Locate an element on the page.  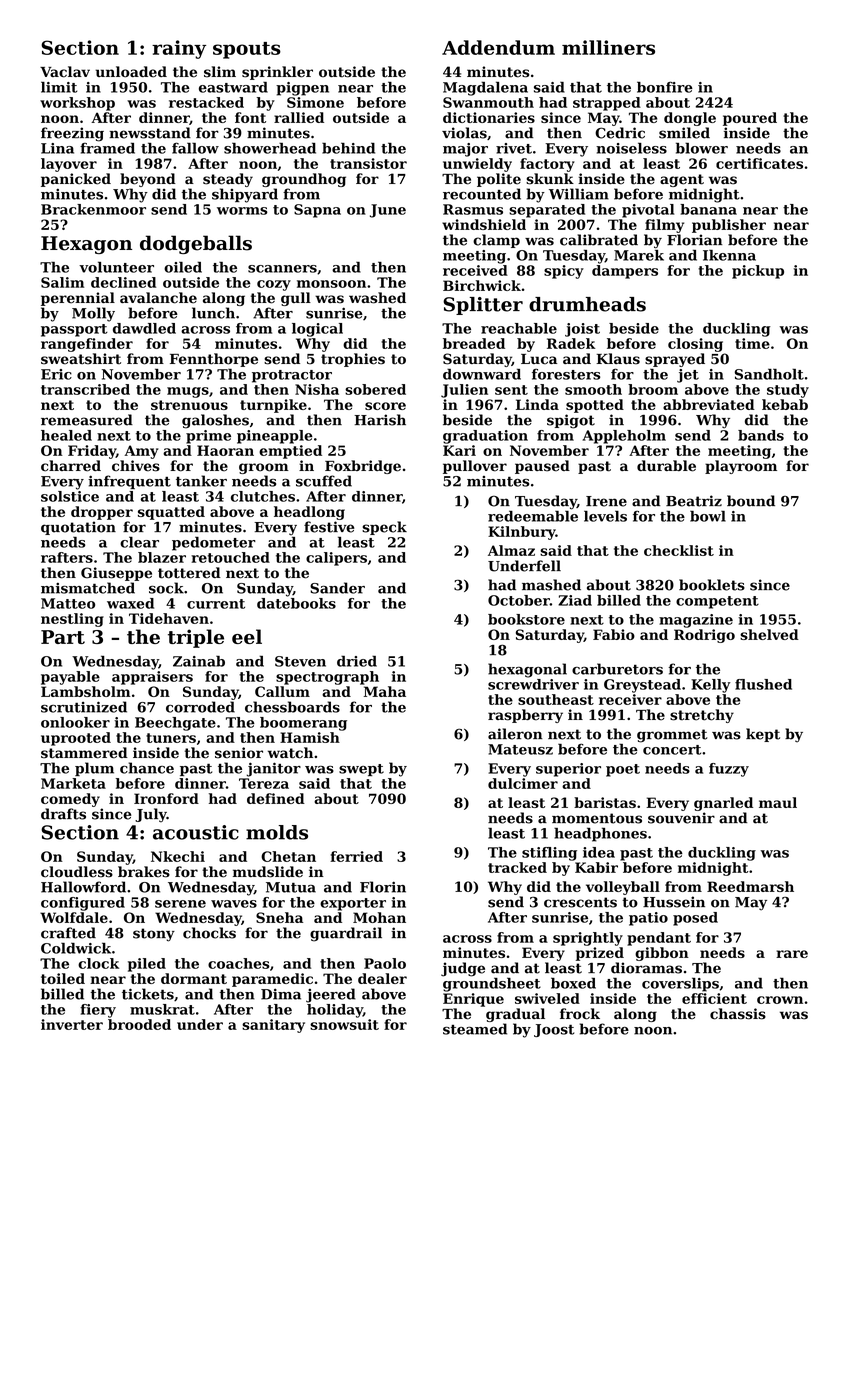
bookstore is located at coordinates (526, 619).
